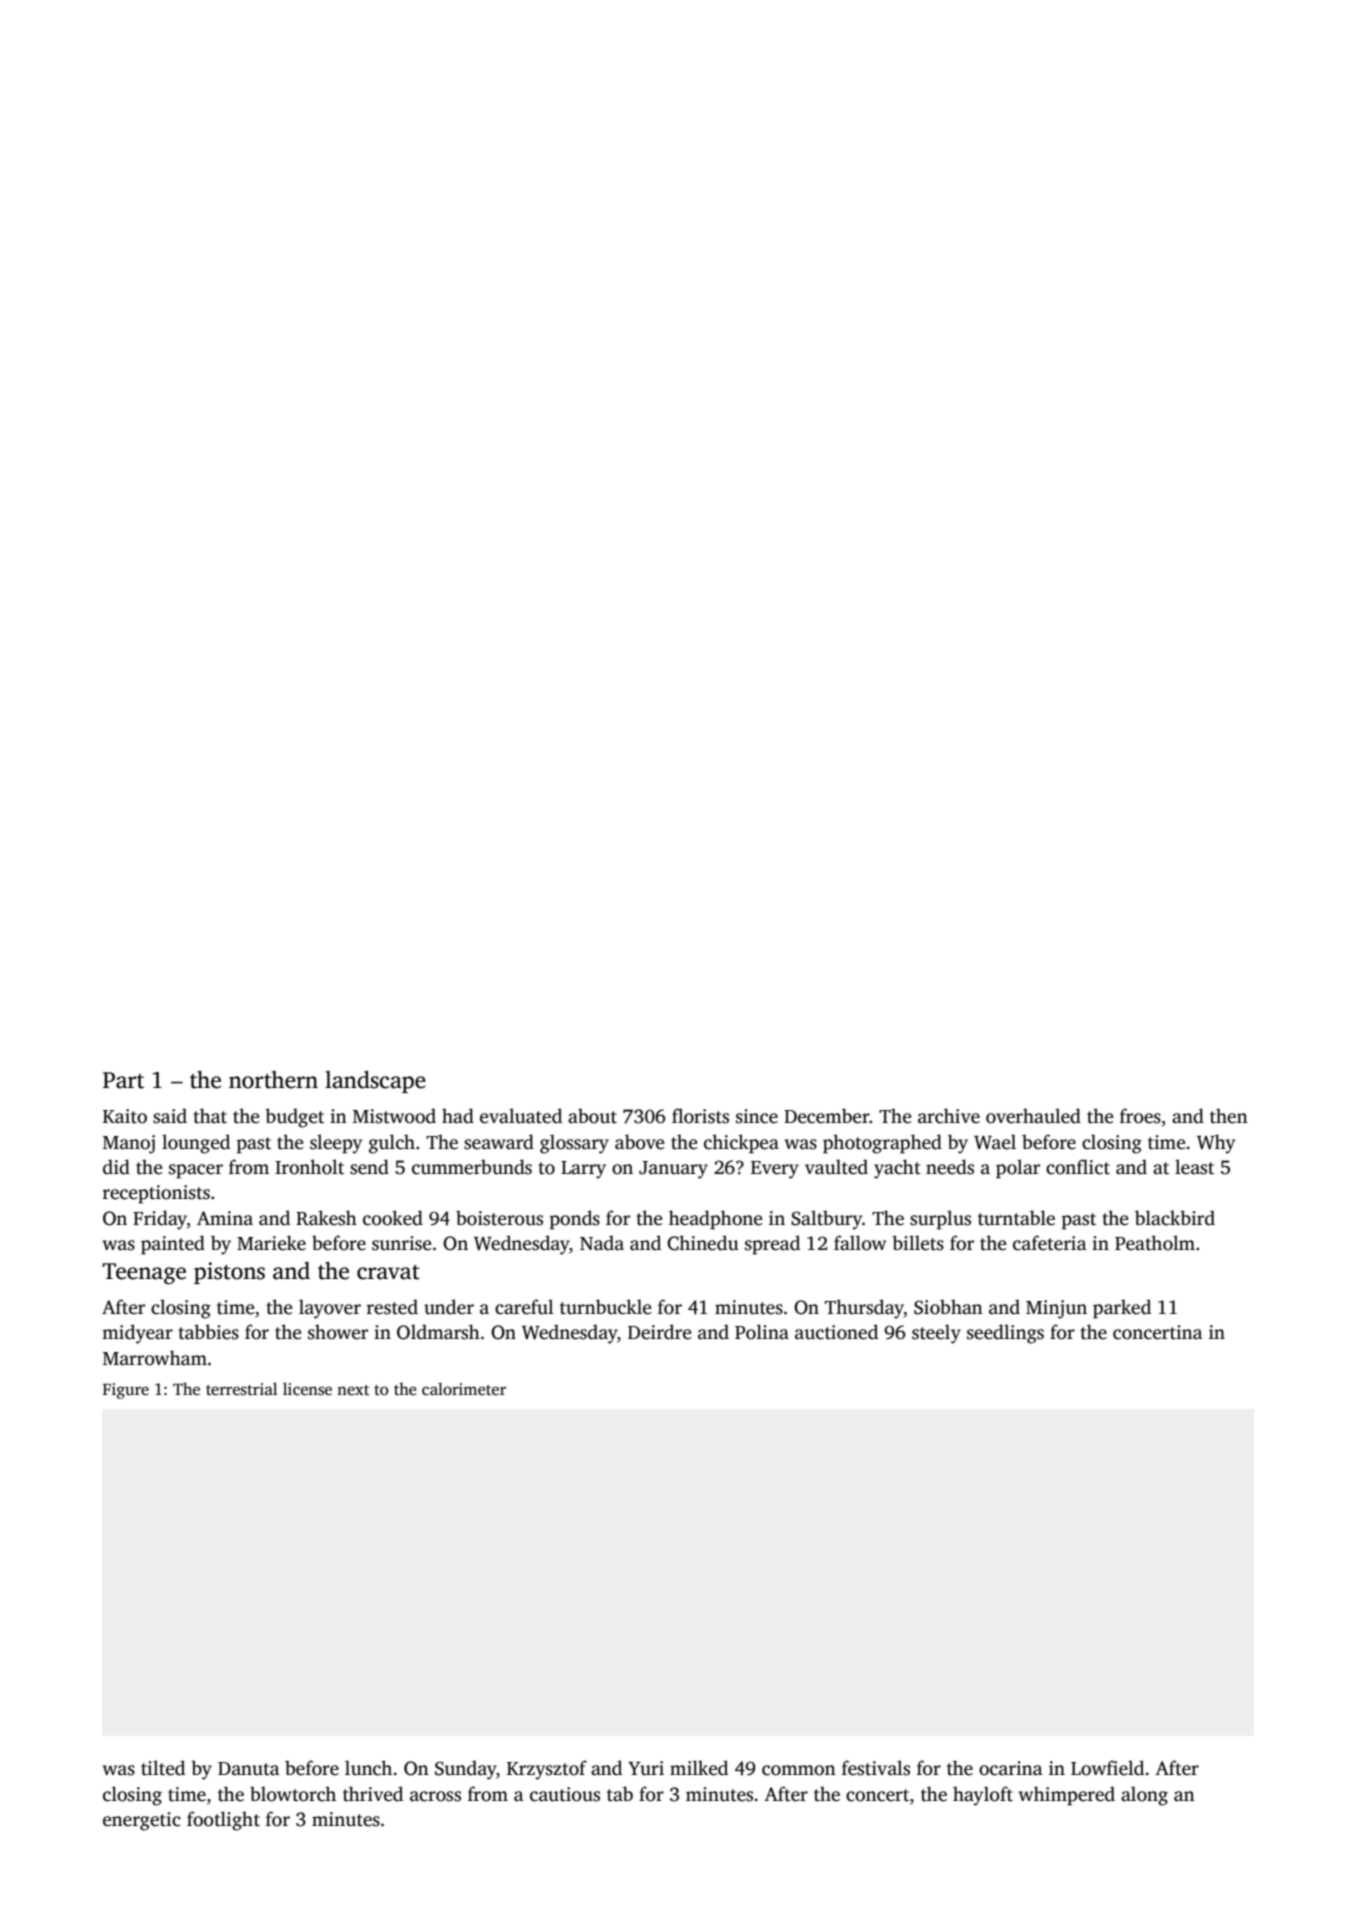 The height and width of the document is (1917, 1356). What do you see at coordinates (699, 1768) in the document?
I see `milked` at bounding box center [699, 1768].
